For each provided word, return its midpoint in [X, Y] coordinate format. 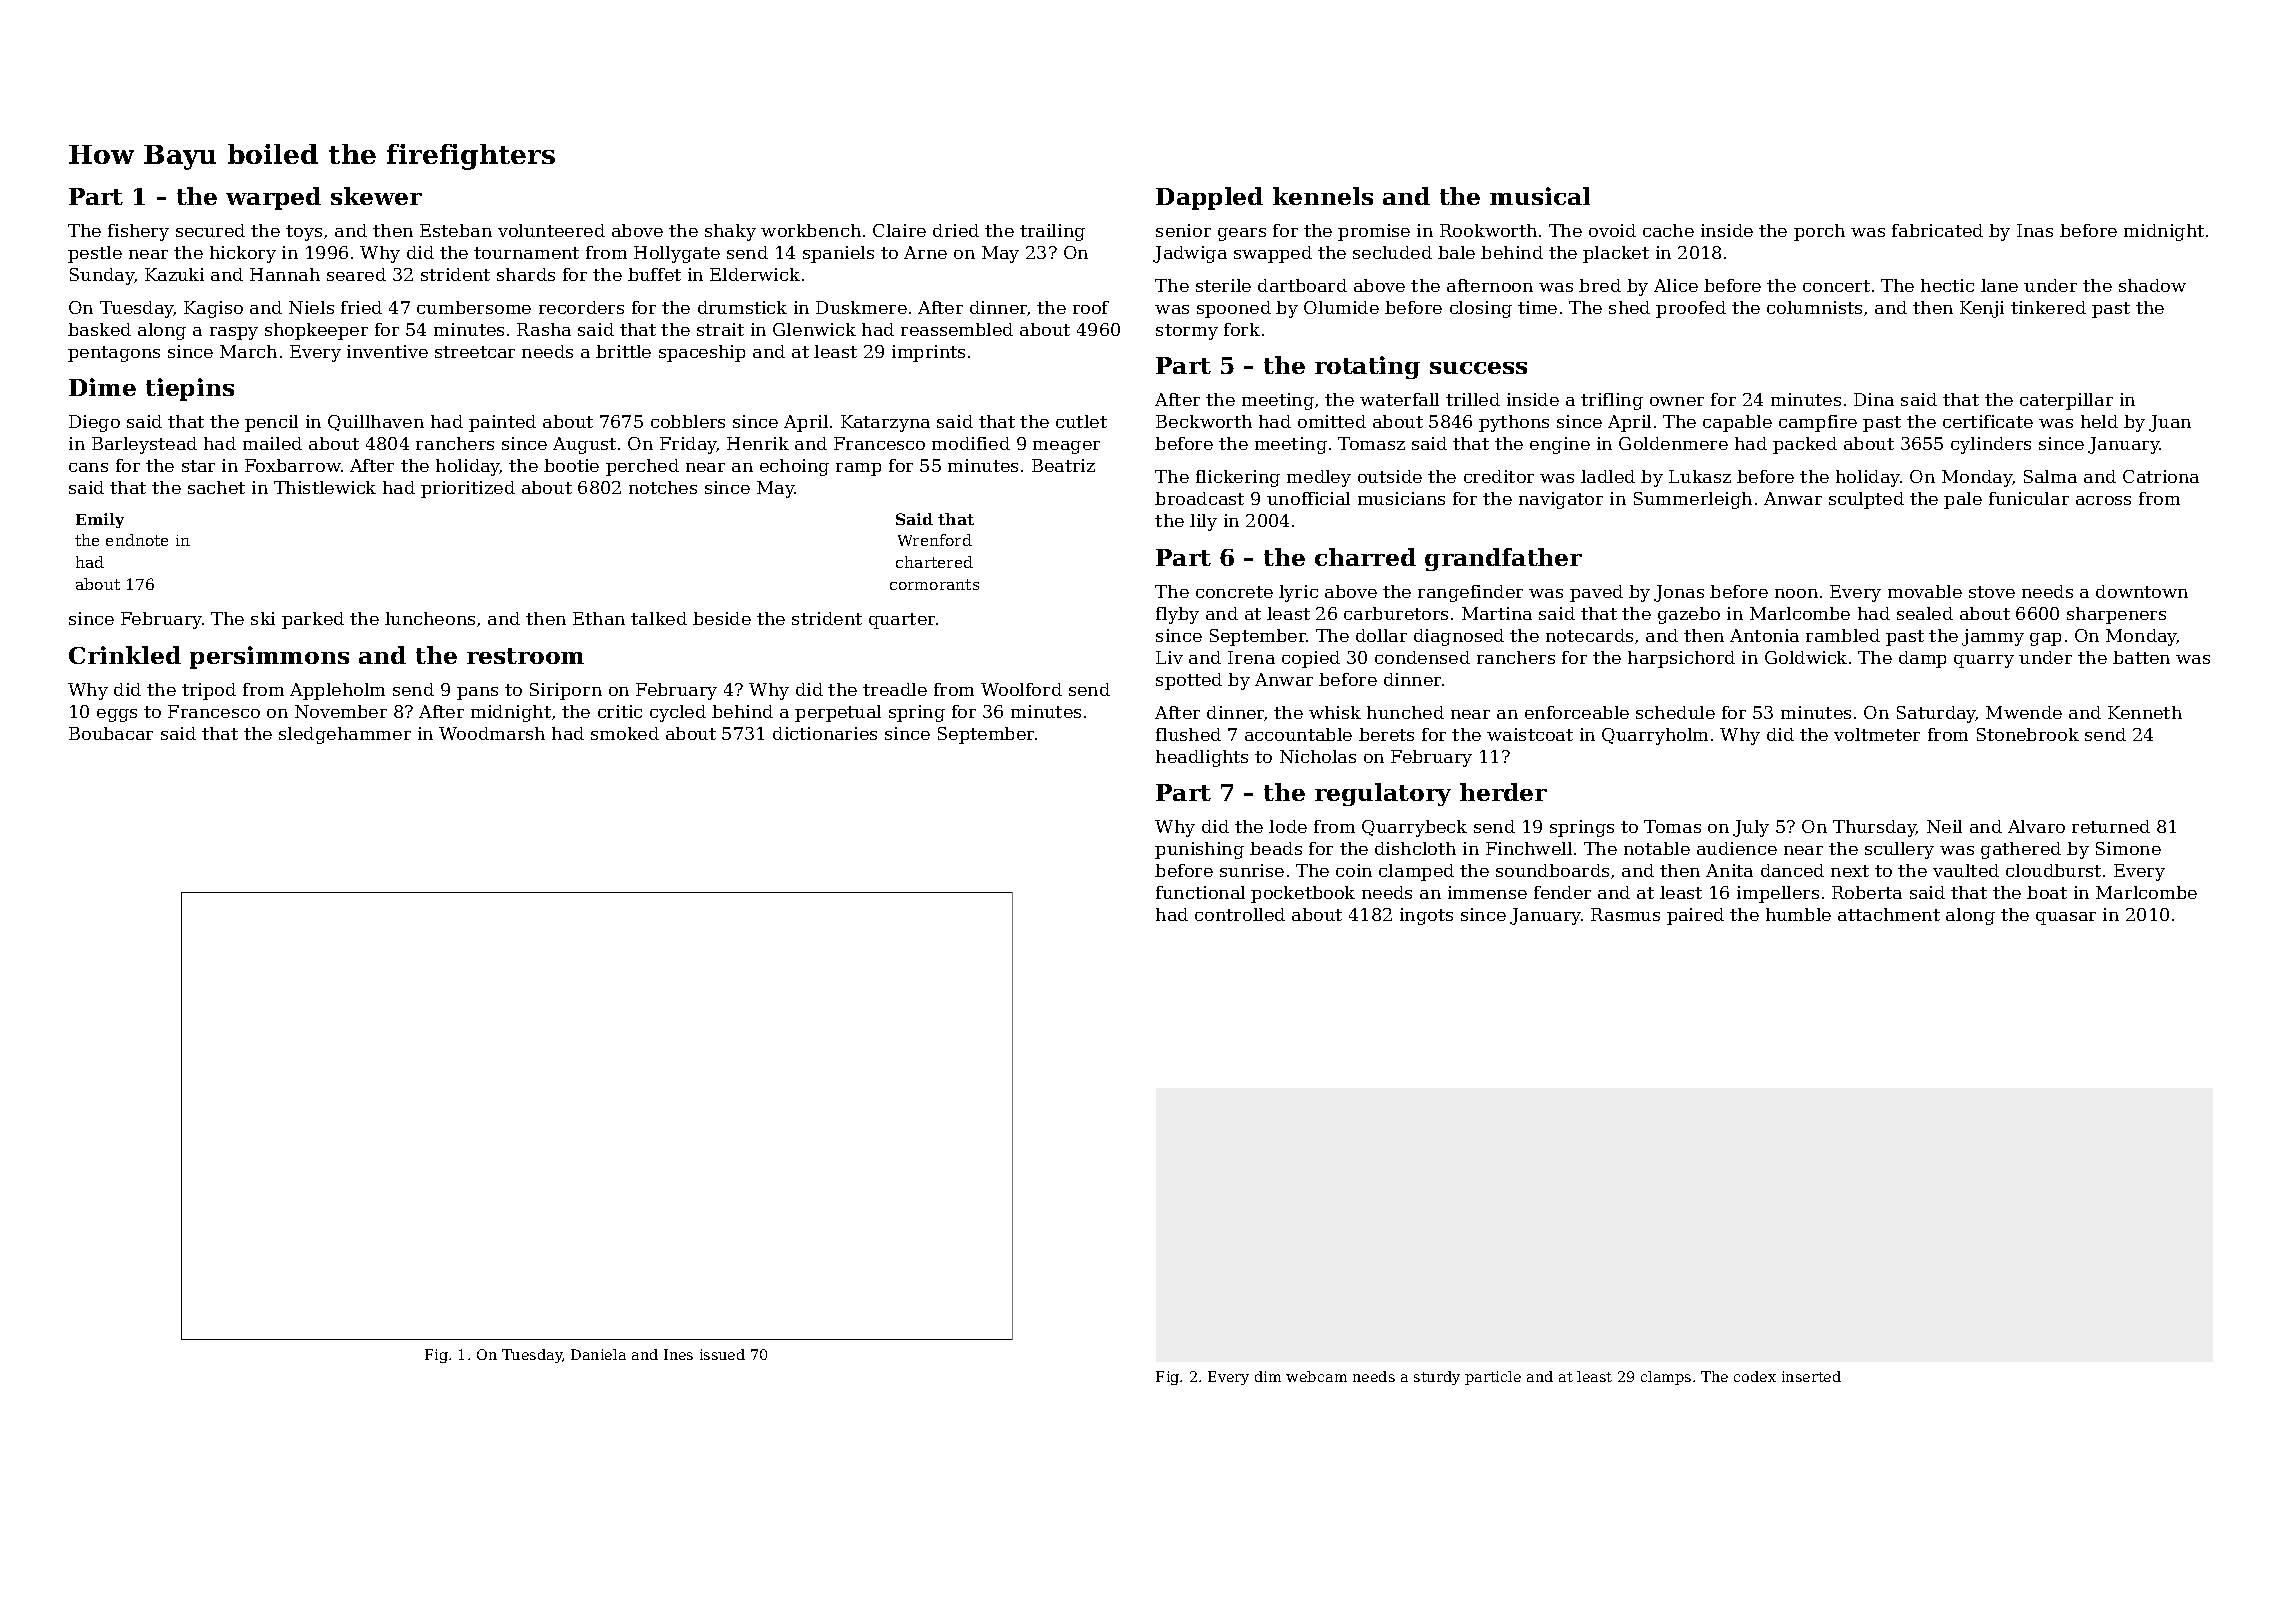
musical [1540, 196]
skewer [376, 196]
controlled [1240, 914]
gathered [2021, 850]
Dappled [1209, 198]
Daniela [598, 1354]
